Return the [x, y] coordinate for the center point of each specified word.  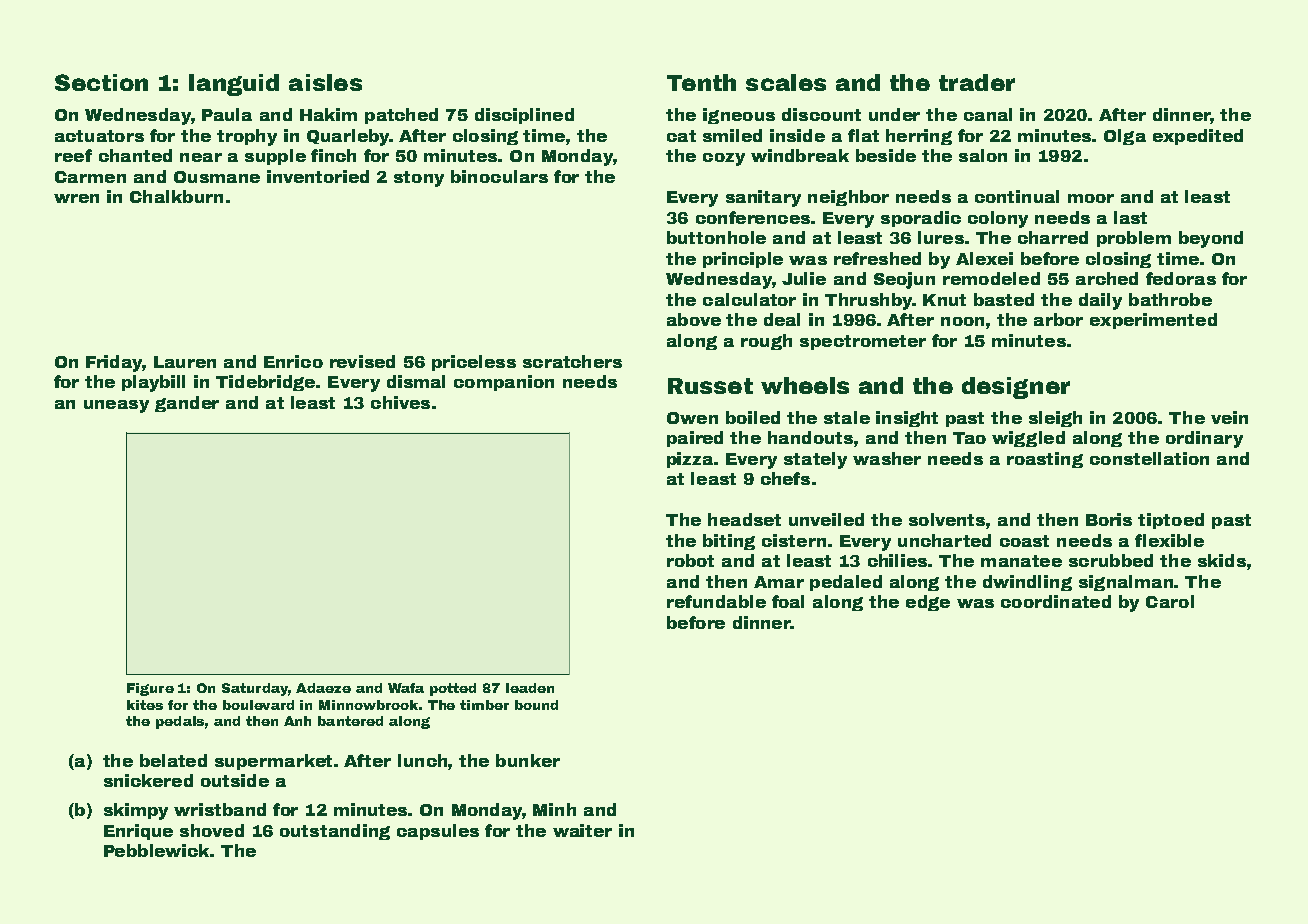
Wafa [406, 688]
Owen [692, 418]
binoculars [499, 176]
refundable [716, 601]
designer [1016, 388]
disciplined [524, 116]
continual [1017, 196]
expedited [1198, 137]
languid [234, 85]
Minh [554, 809]
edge [928, 603]
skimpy [136, 811]
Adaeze [323, 688]
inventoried [318, 176]
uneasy [116, 406]
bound [536, 705]
